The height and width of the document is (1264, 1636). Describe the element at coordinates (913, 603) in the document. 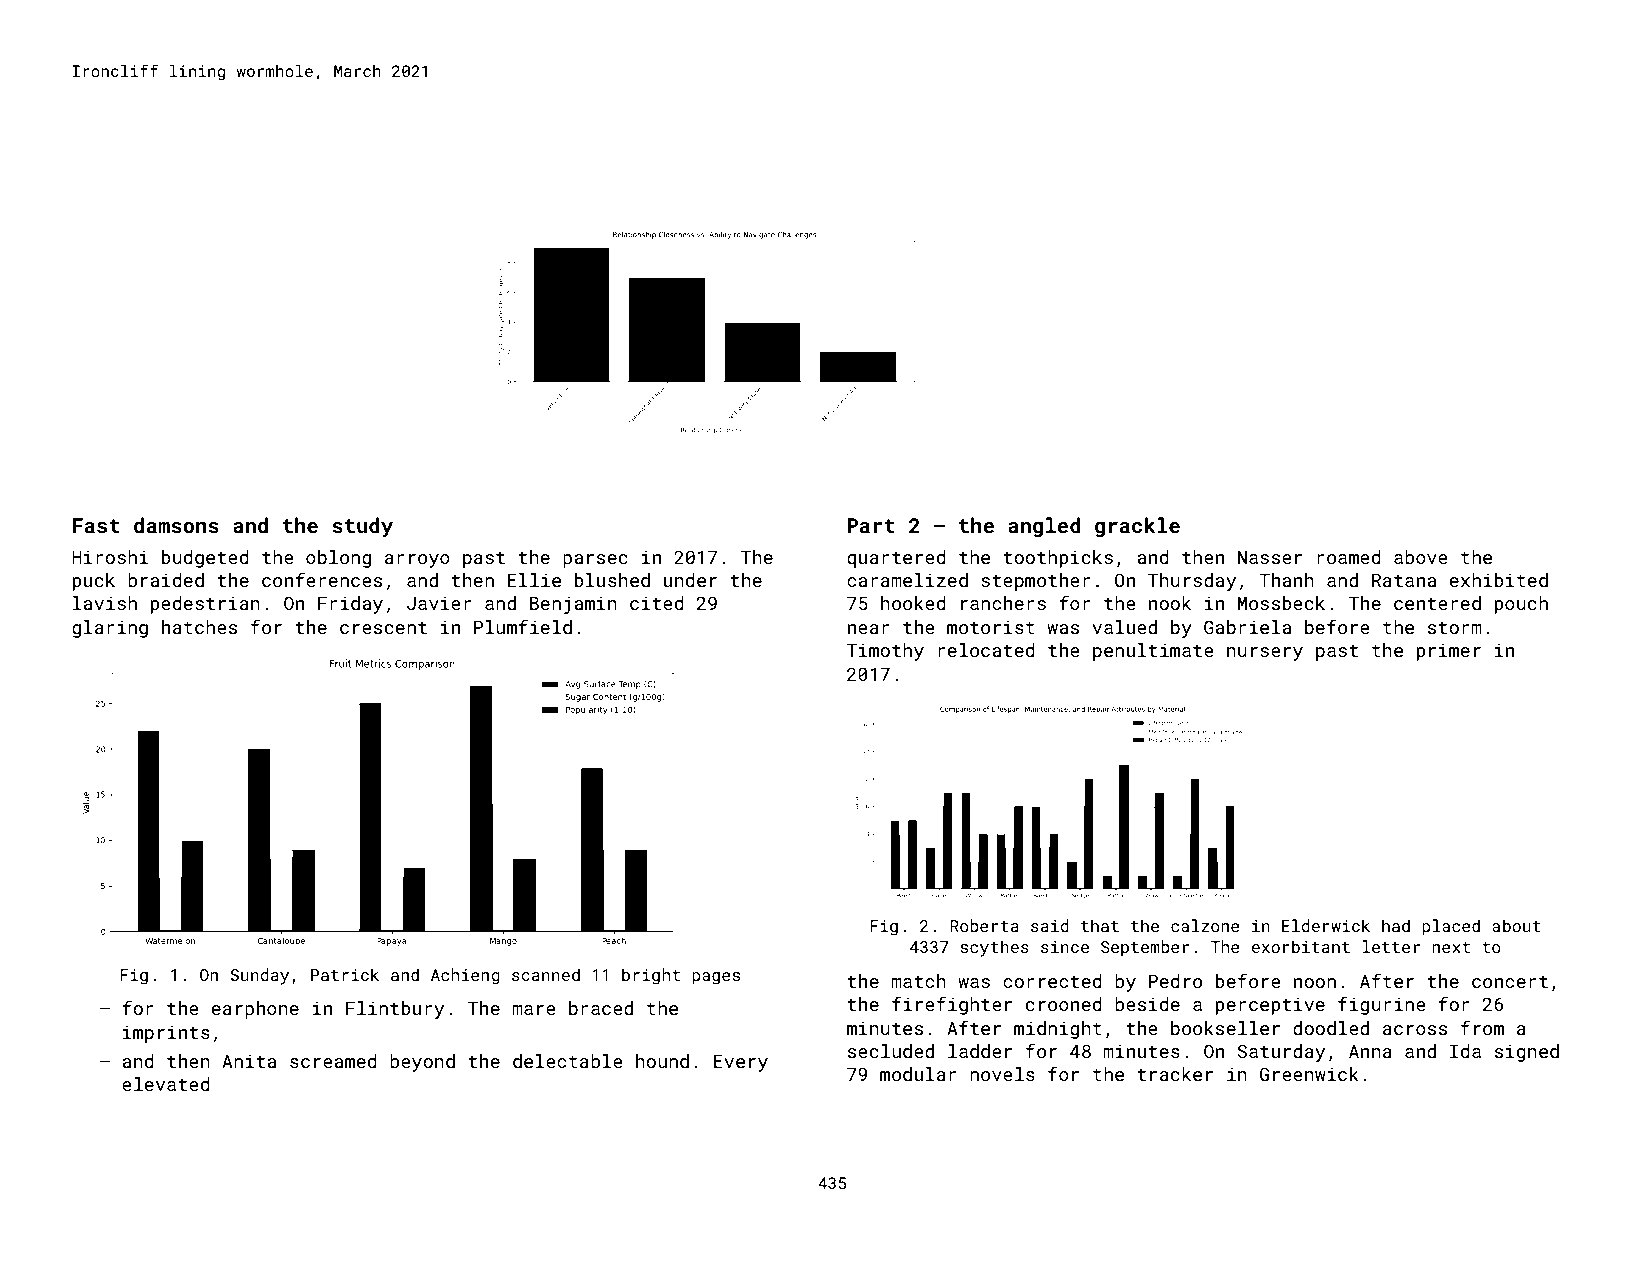

I see `hooked` at that location.
